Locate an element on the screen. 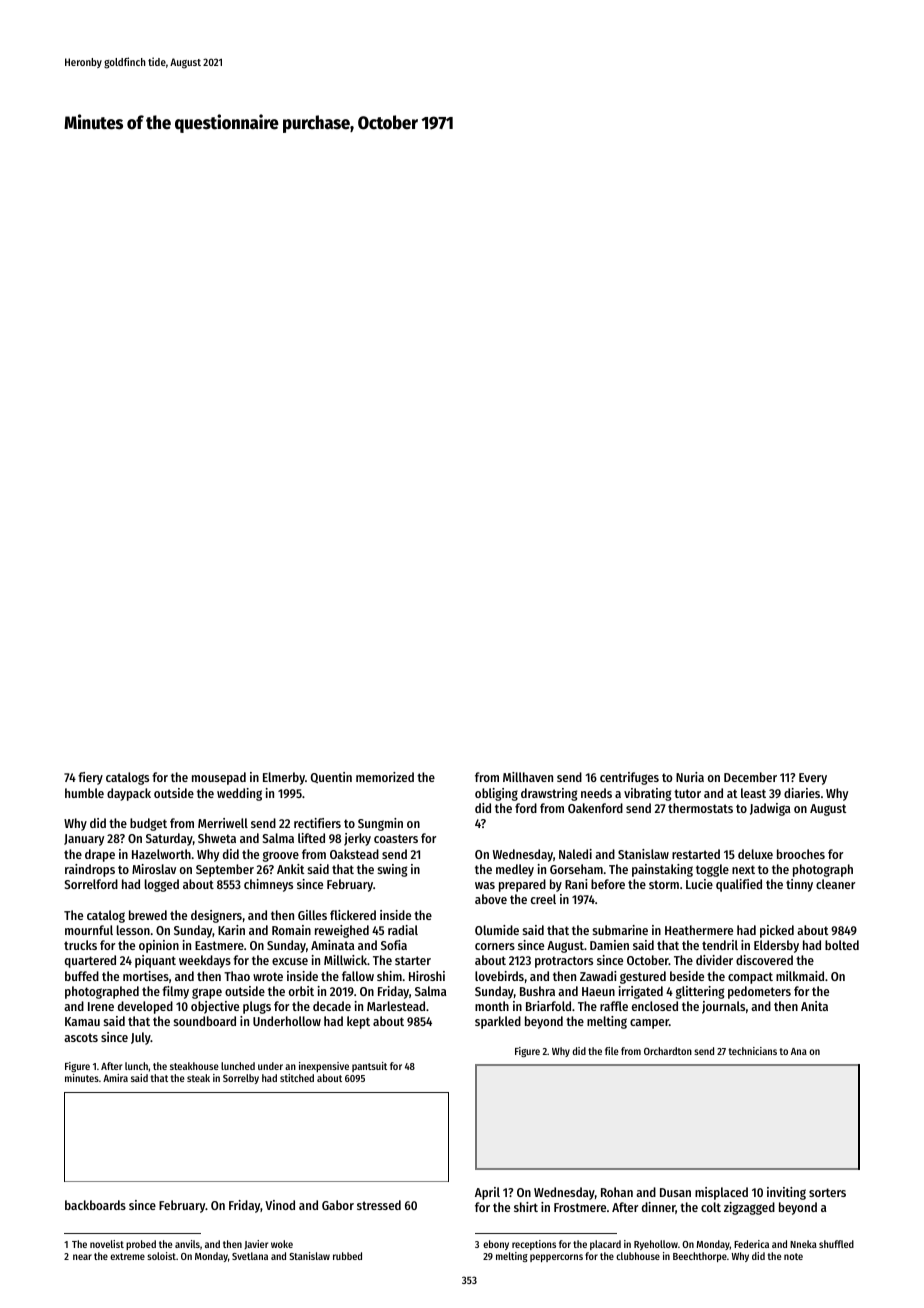 This screenshot has height=1308, width=924. peppercorns is located at coordinates (556, 1258).
